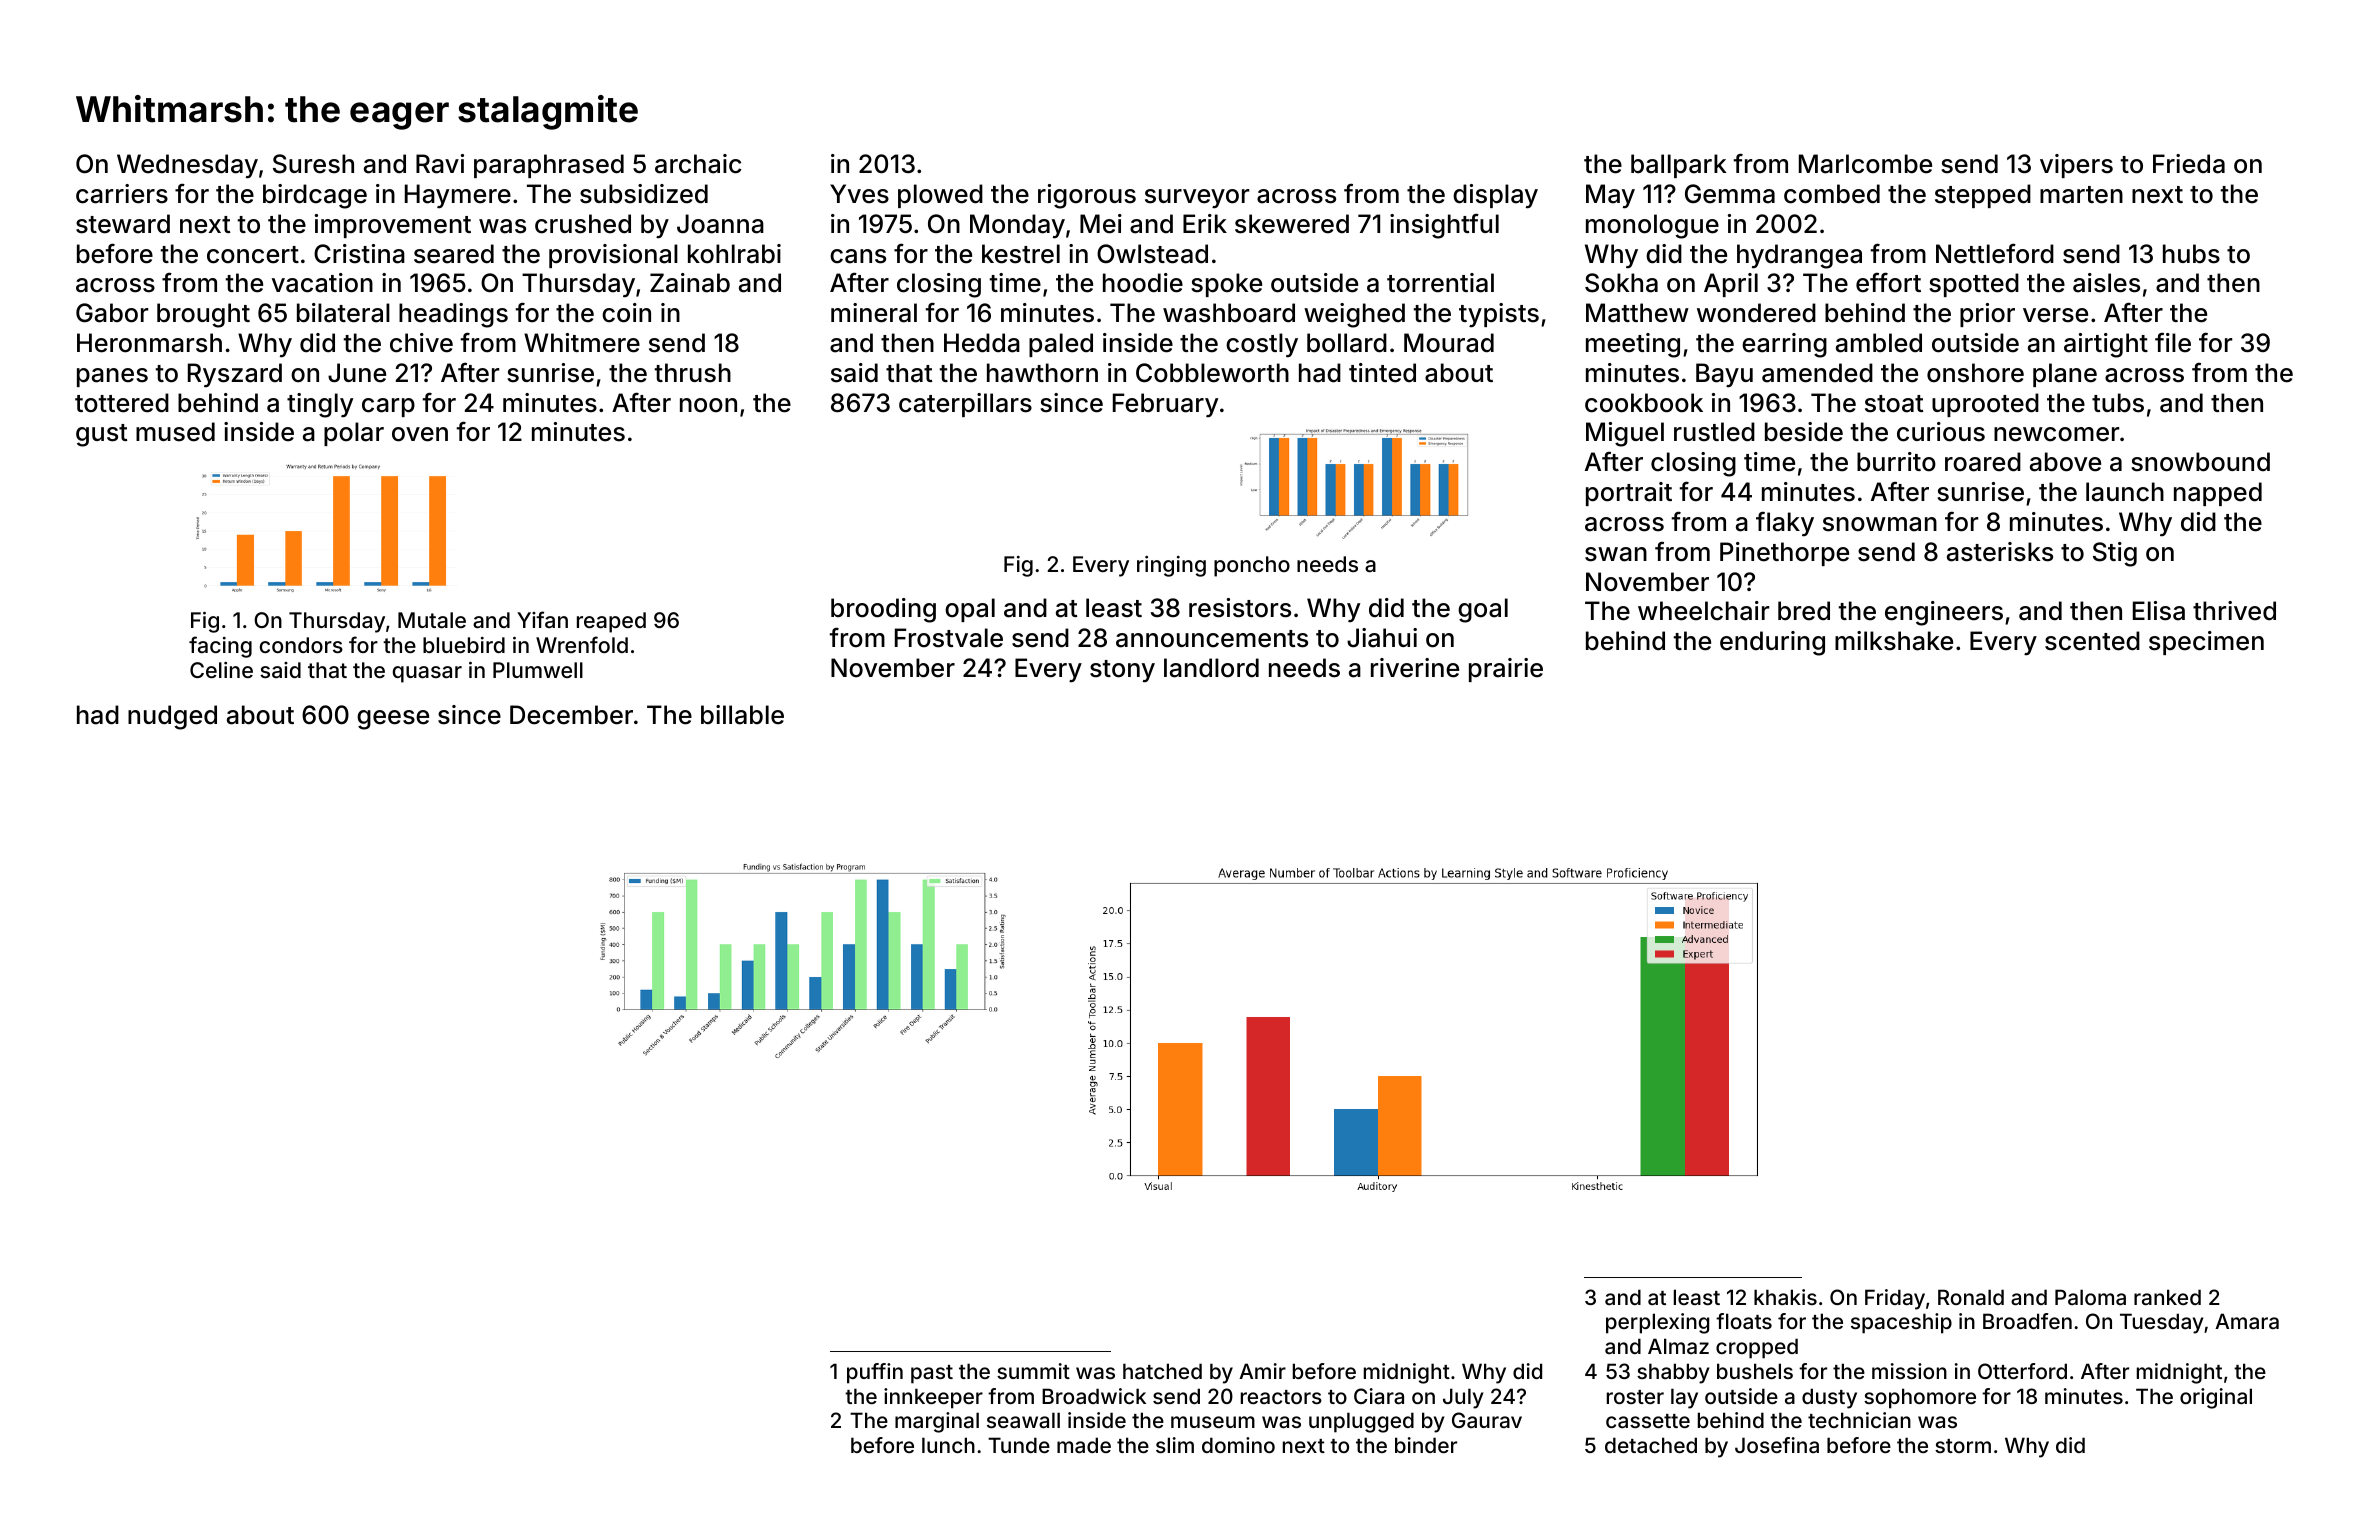  What do you see at coordinates (1963, 1446) in the screenshot?
I see `storm` at bounding box center [1963, 1446].
